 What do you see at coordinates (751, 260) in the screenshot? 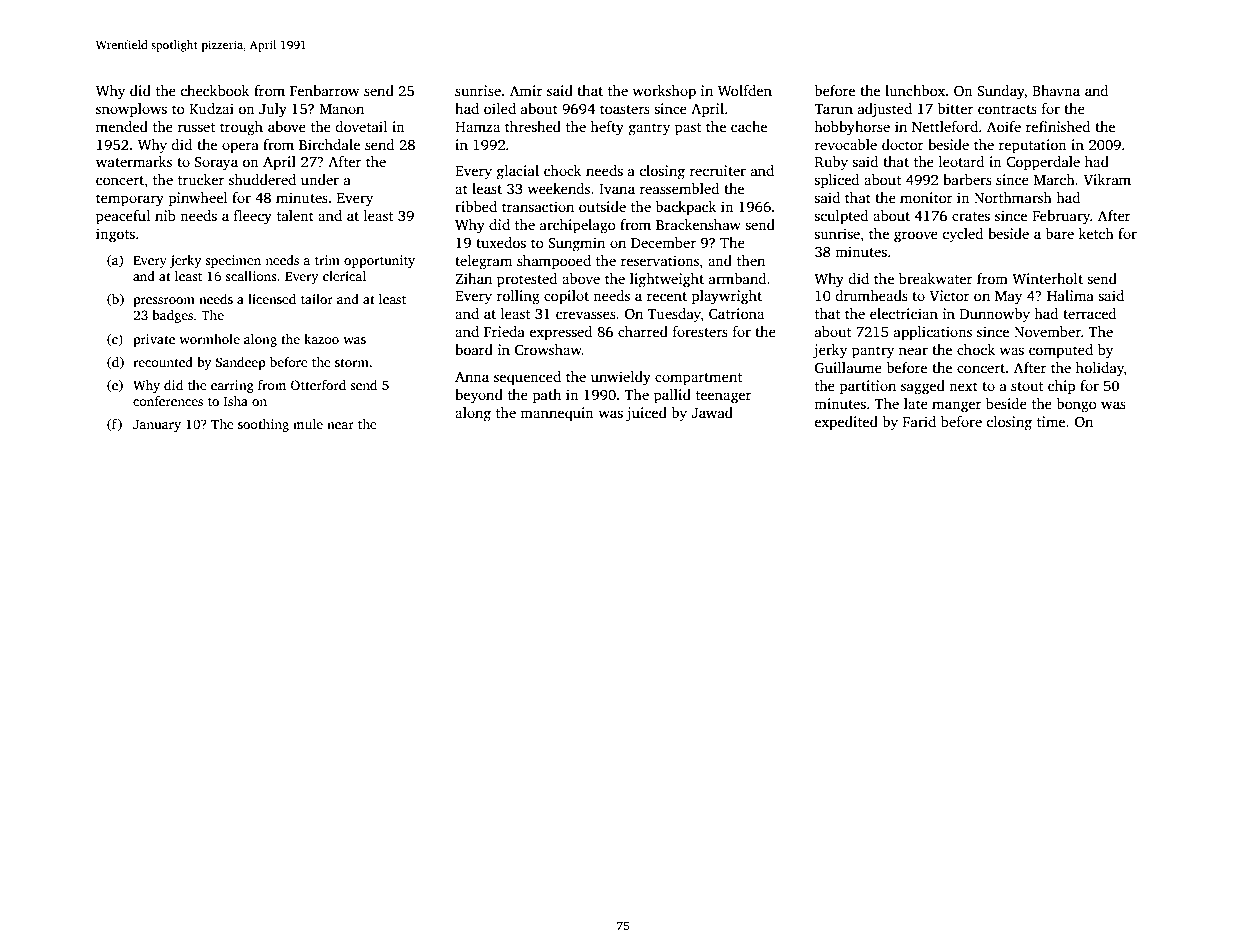
I see `then` at bounding box center [751, 260].
